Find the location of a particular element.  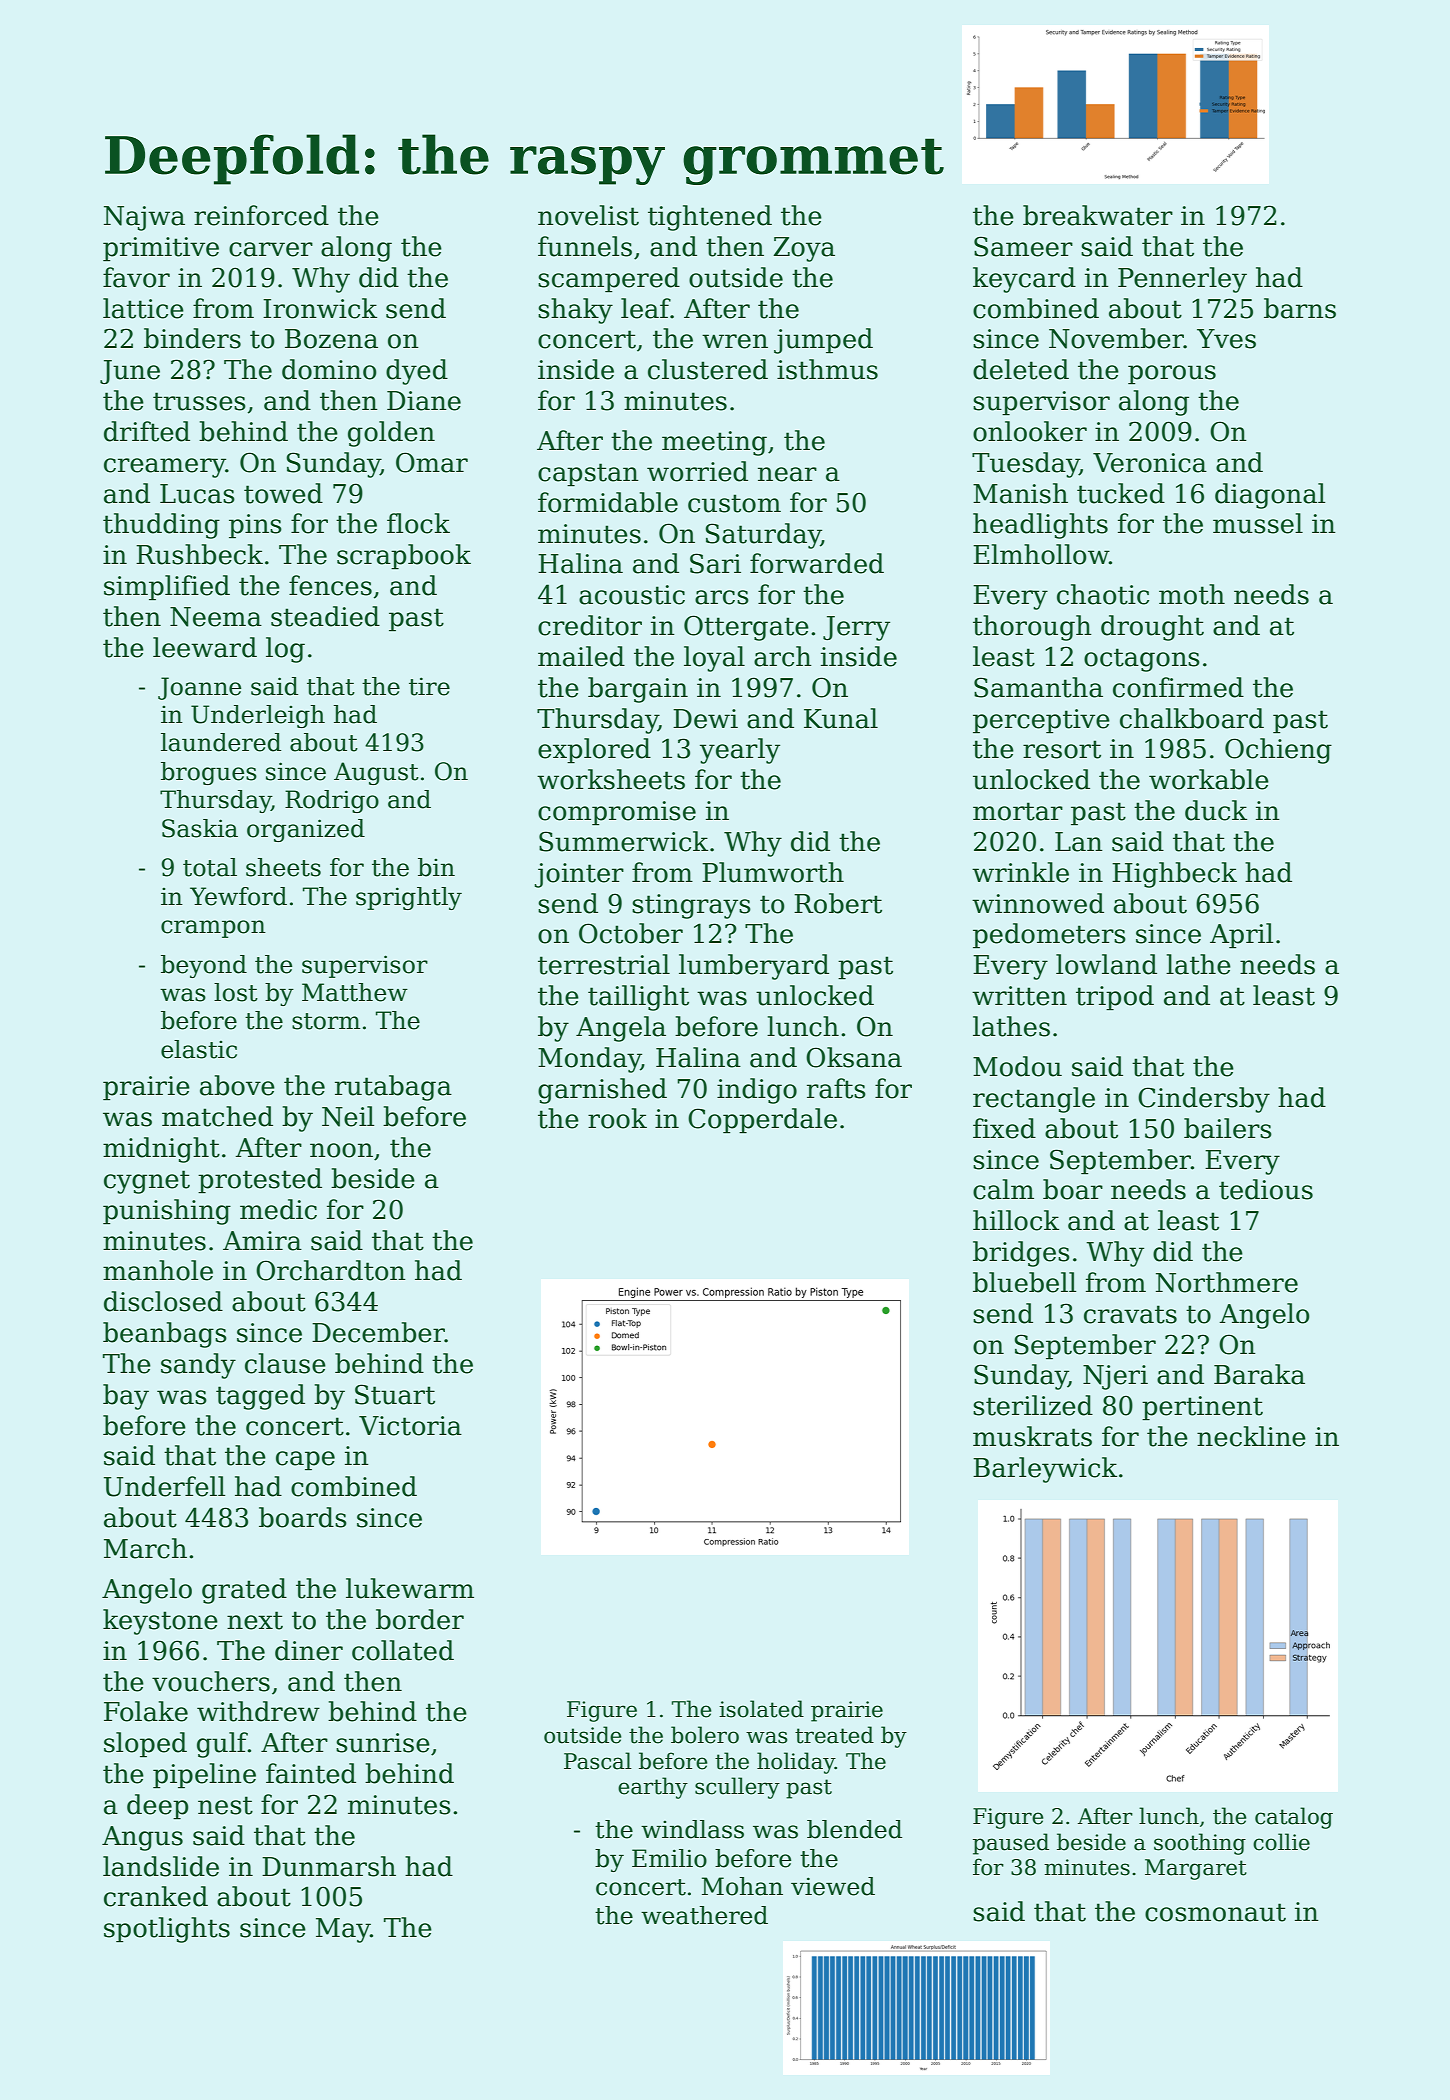

formidable is located at coordinates (608, 502).
